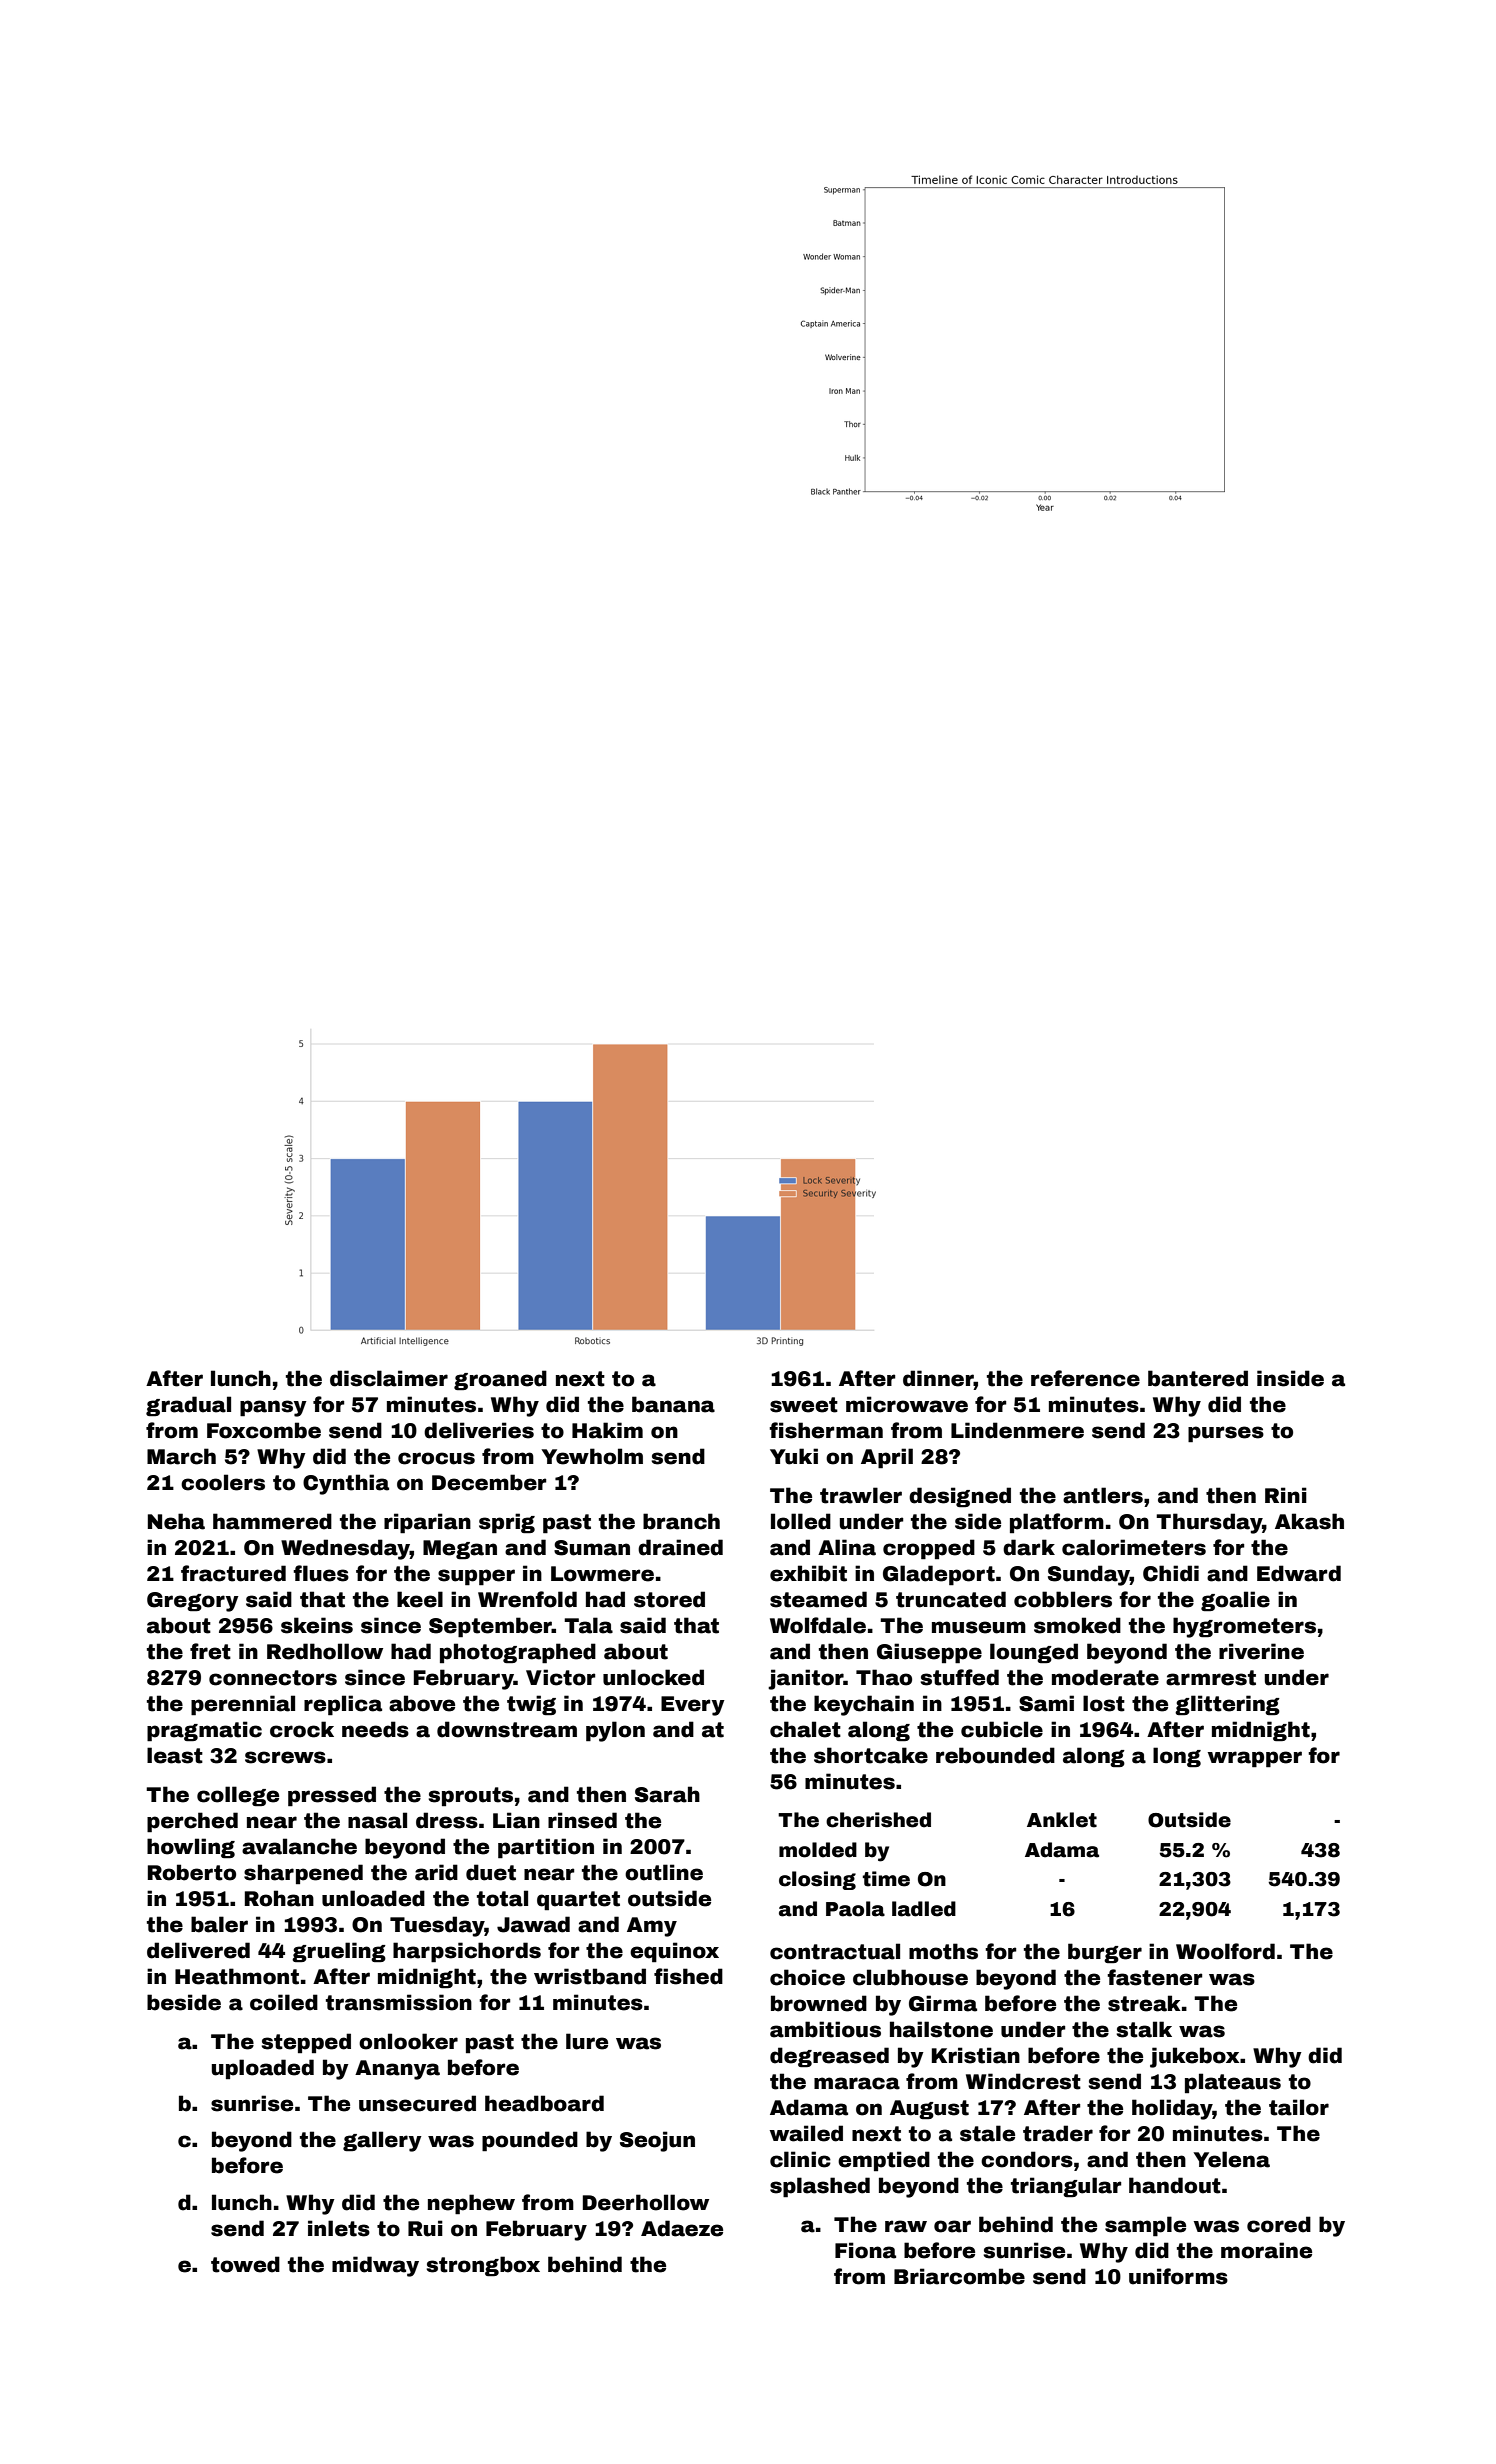  What do you see at coordinates (245, 2264) in the document?
I see `towed` at bounding box center [245, 2264].
